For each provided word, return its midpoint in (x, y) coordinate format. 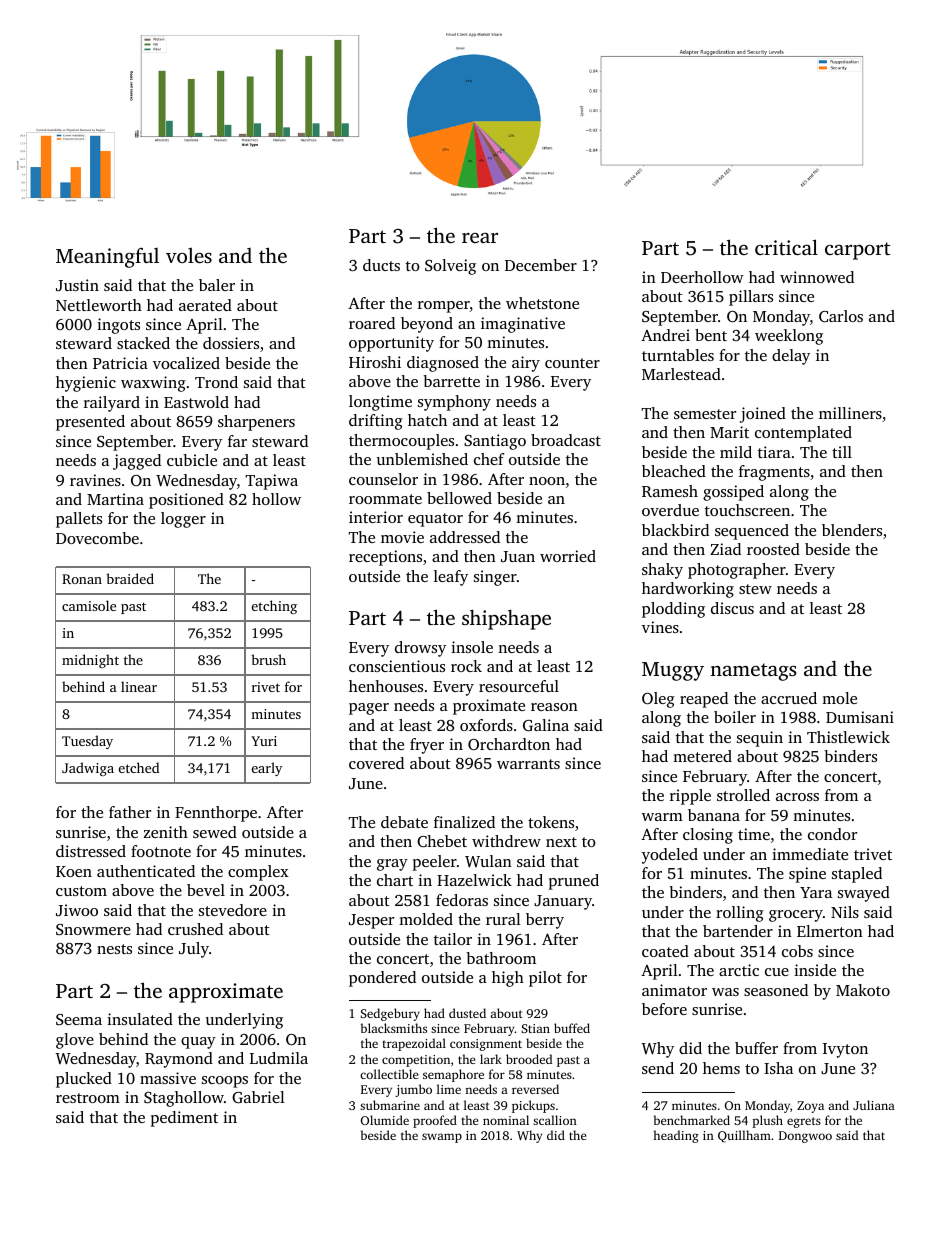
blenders (852, 530)
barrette (452, 381)
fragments (774, 473)
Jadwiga (88, 769)
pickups (533, 1106)
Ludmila (279, 1058)
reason (554, 707)
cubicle (192, 460)
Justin (77, 285)
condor (832, 834)
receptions (385, 558)
